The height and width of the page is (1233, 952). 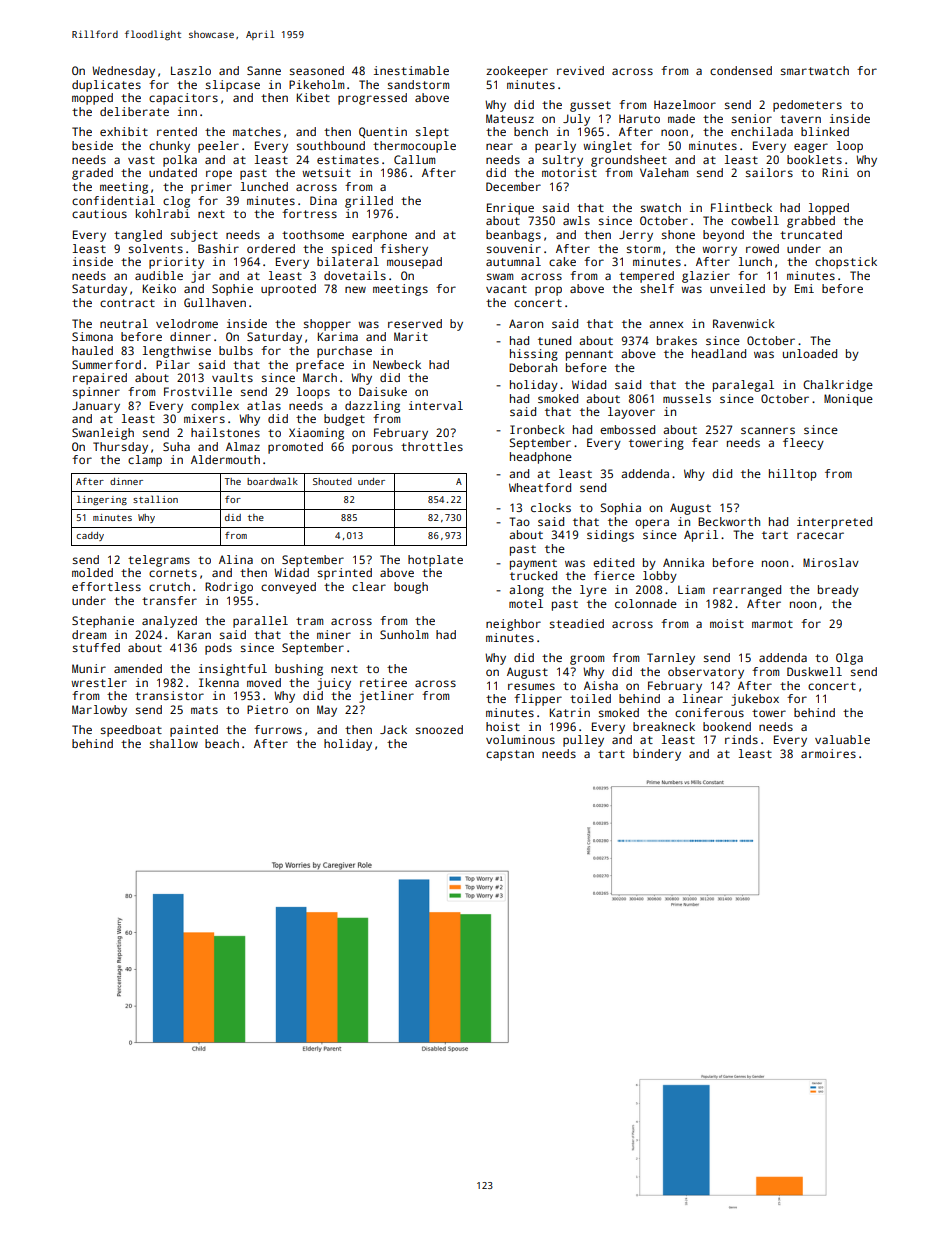 I want to click on capstan, so click(x=510, y=755).
